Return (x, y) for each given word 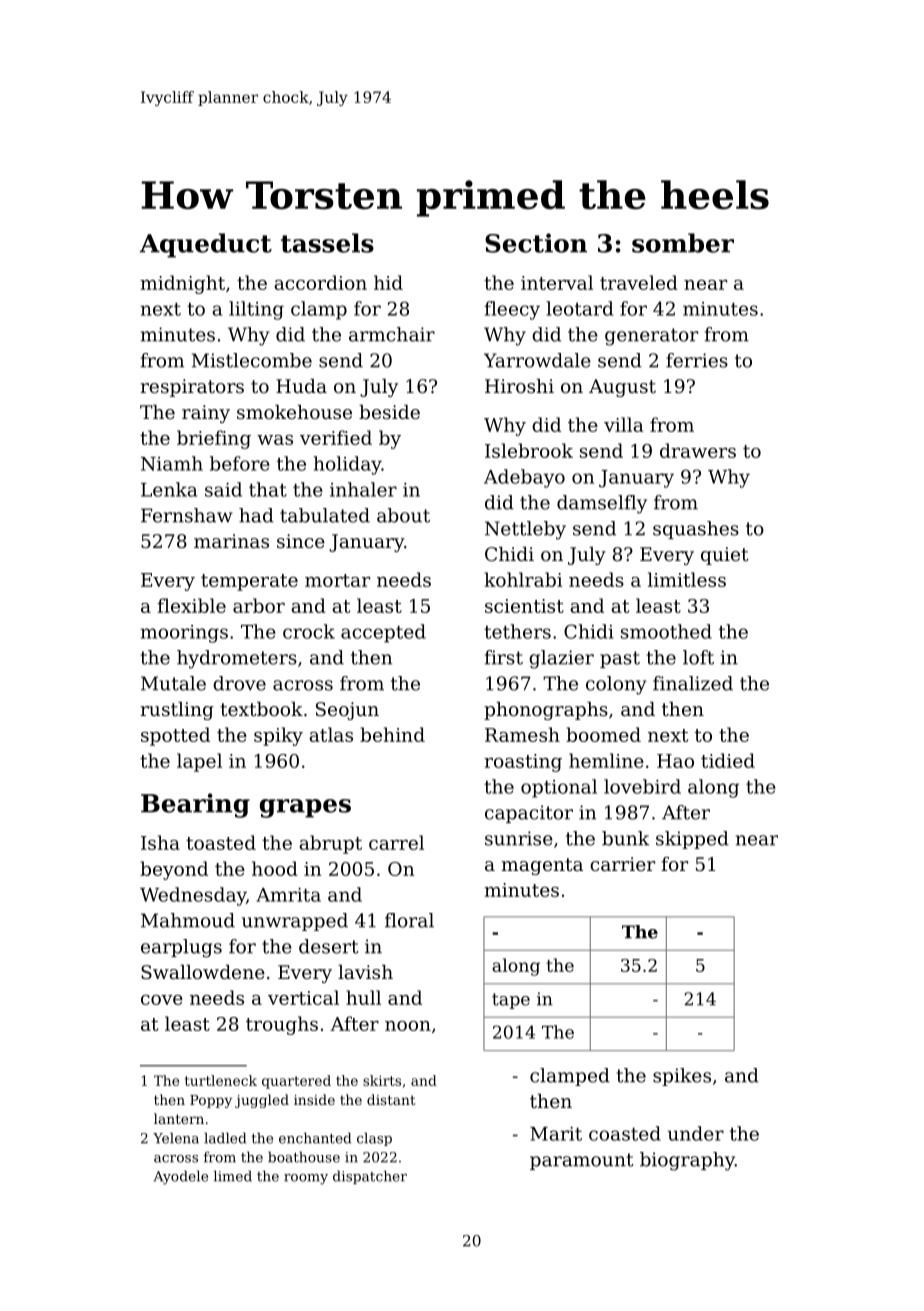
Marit (556, 1134)
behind (392, 734)
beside (389, 412)
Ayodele (180, 1177)
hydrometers (237, 659)
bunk (625, 838)
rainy (206, 414)
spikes (682, 1077)
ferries (697, 360)
